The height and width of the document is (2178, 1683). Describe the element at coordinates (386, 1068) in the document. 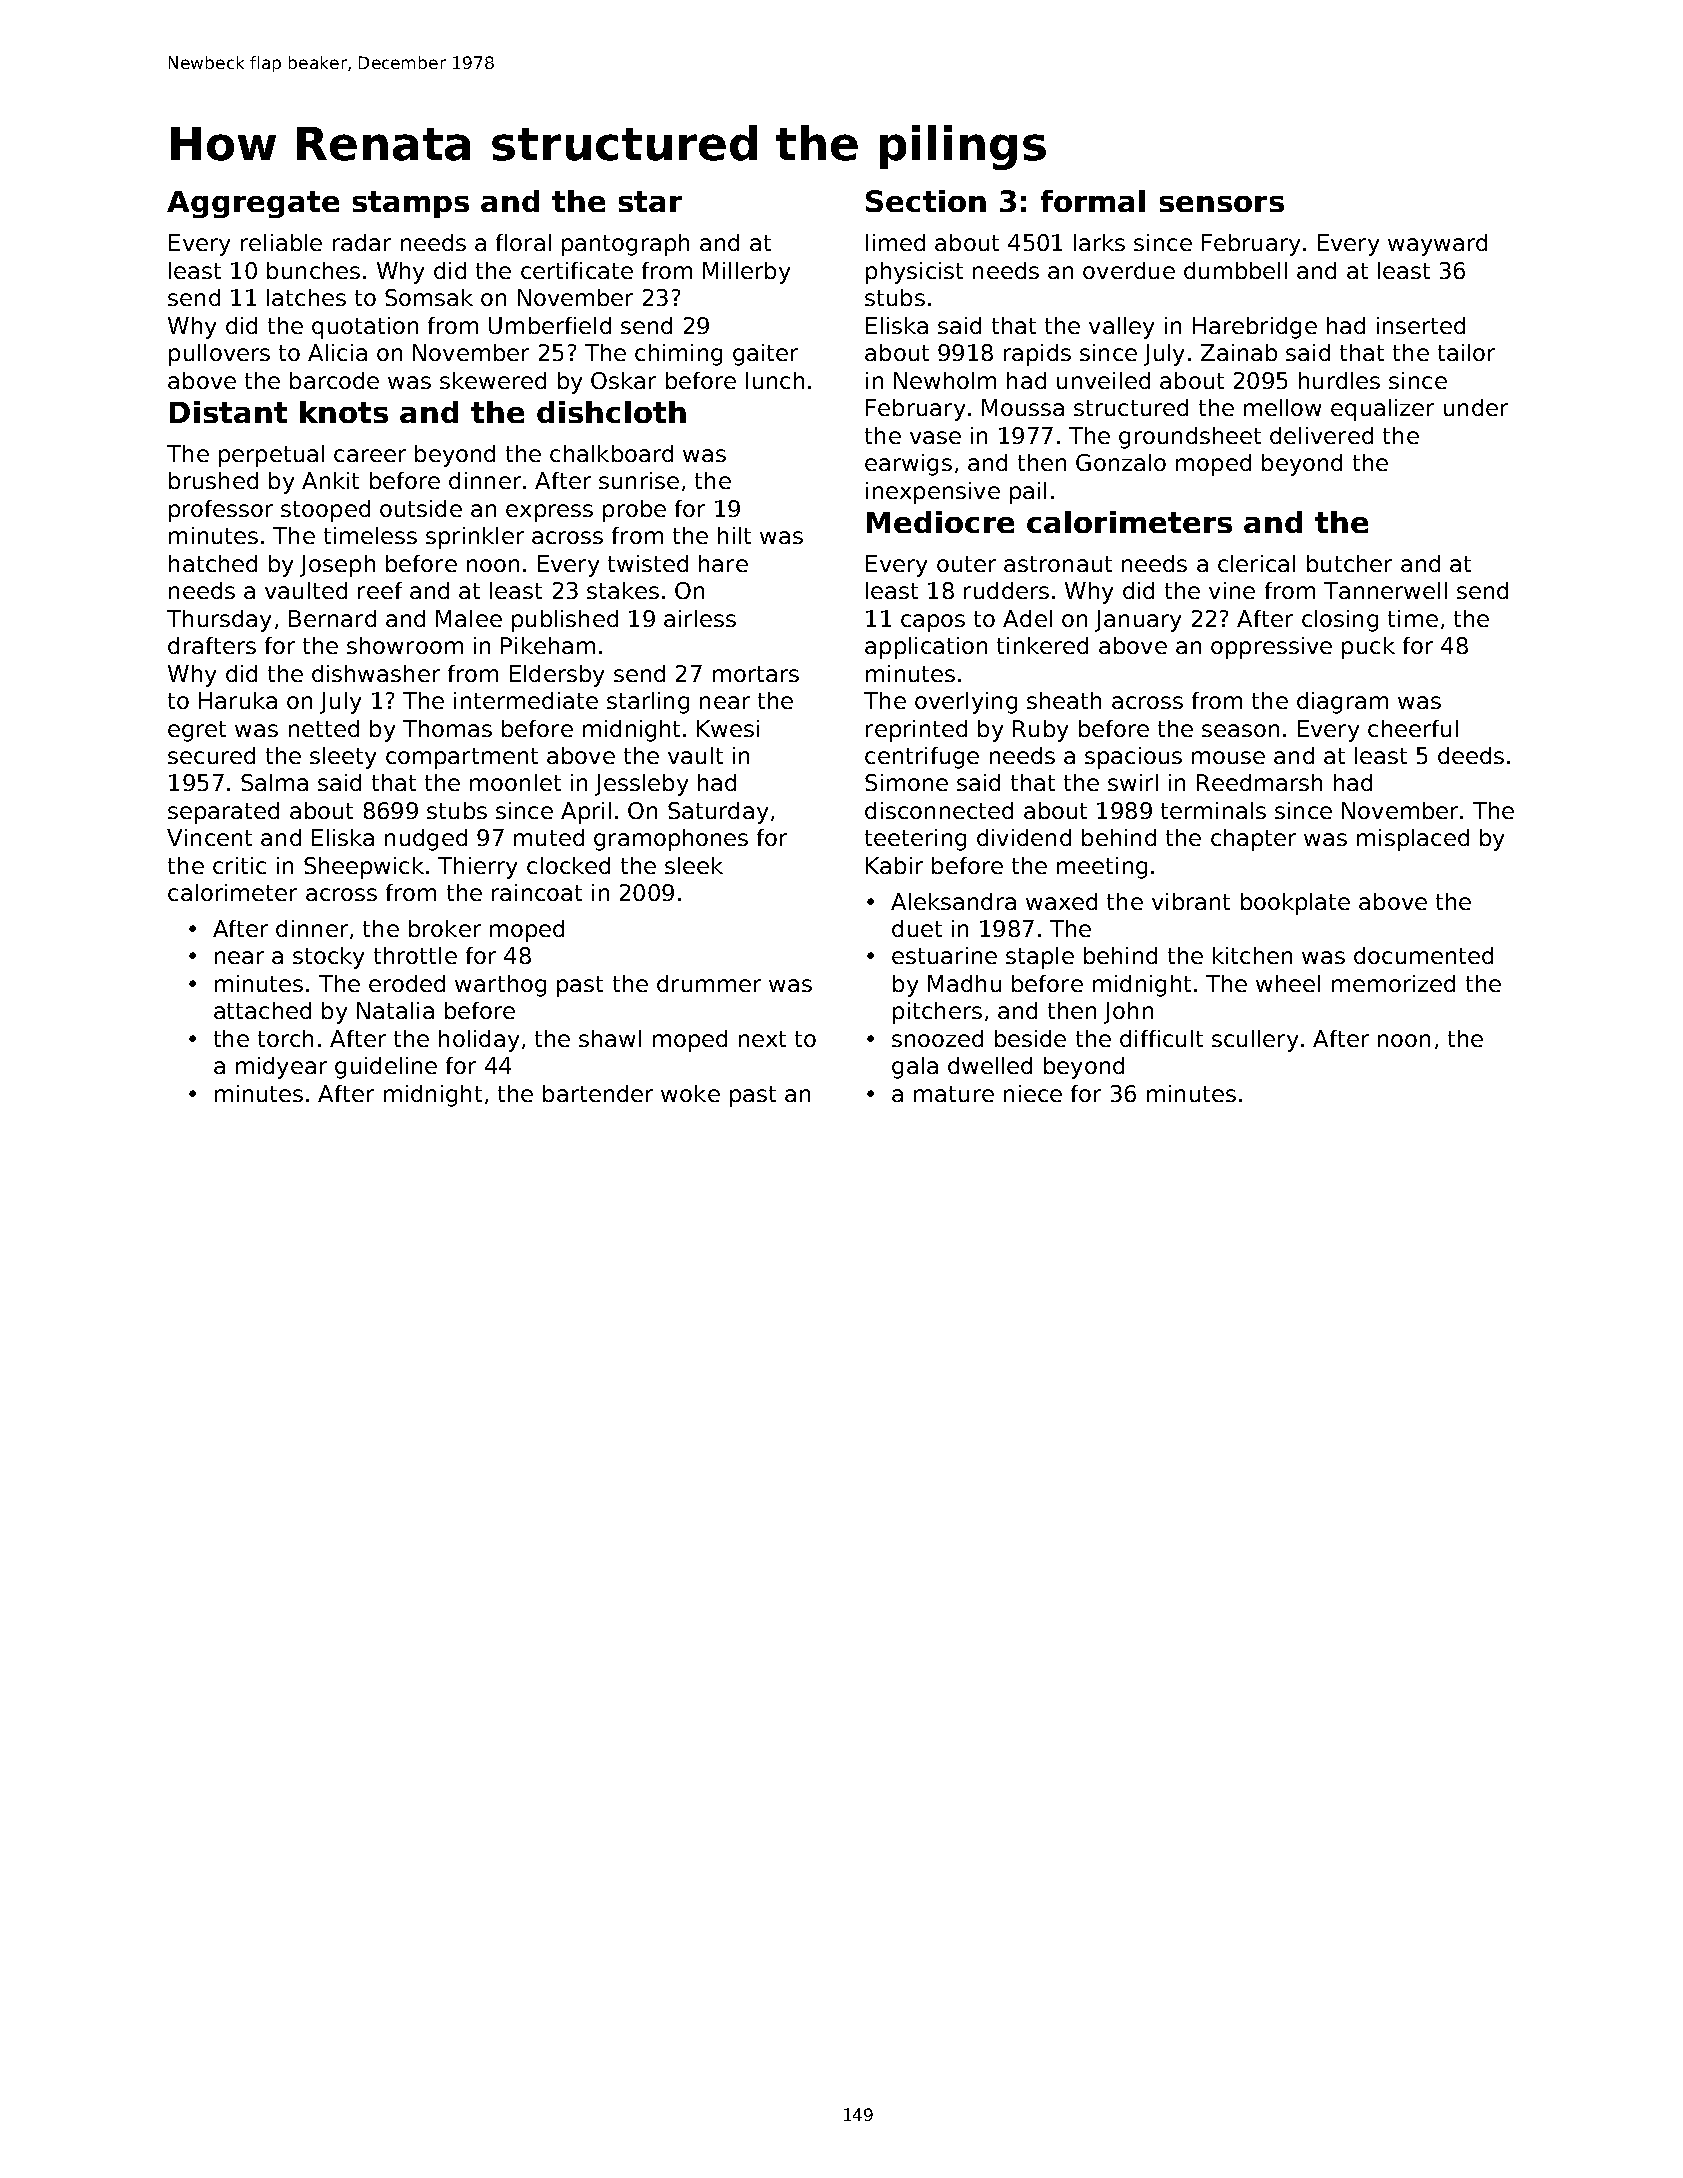

I see `guideline` at that location.
